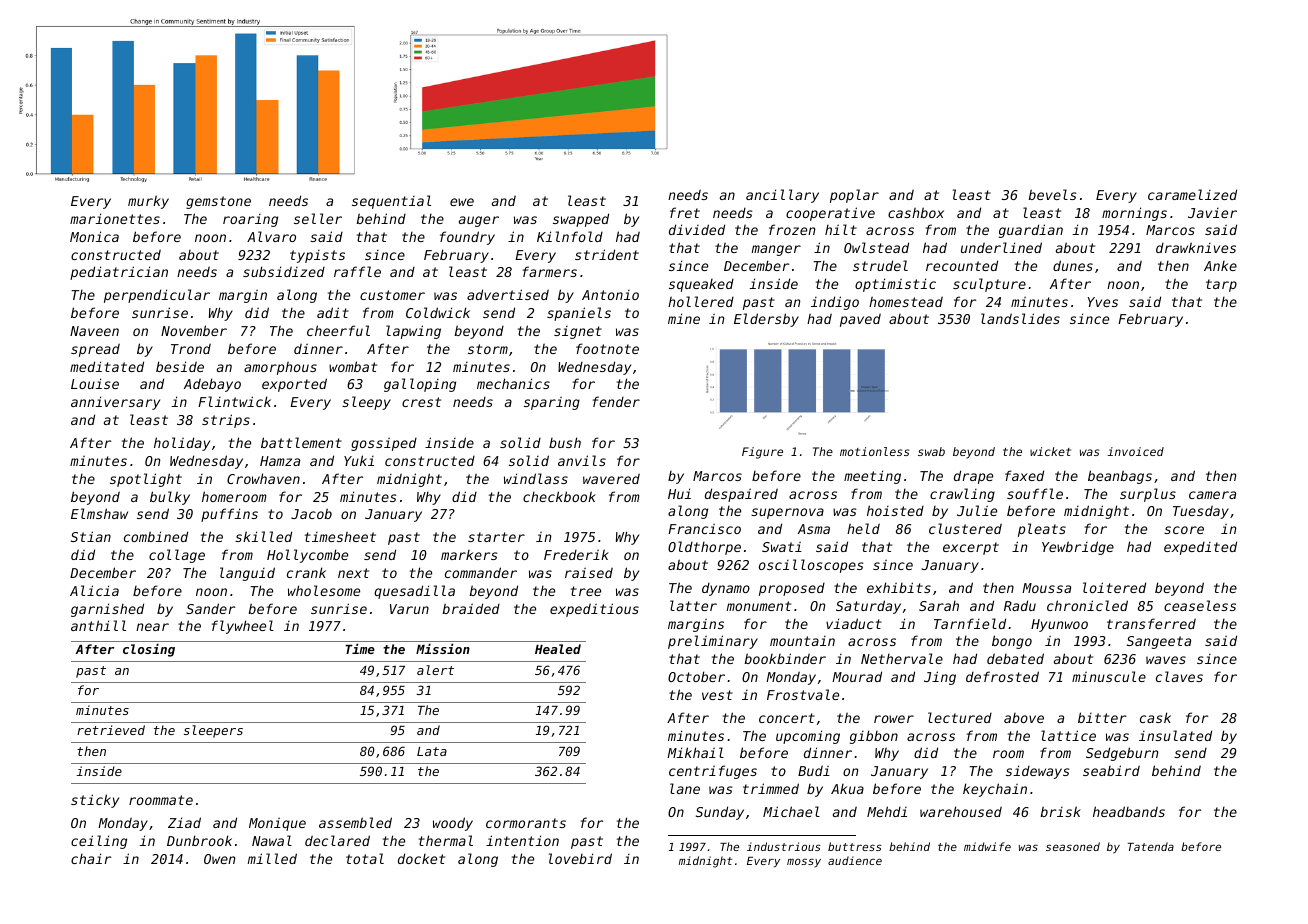 The height and width of the page is (924, 1308). I want to click on storm, so click(488, 349).
